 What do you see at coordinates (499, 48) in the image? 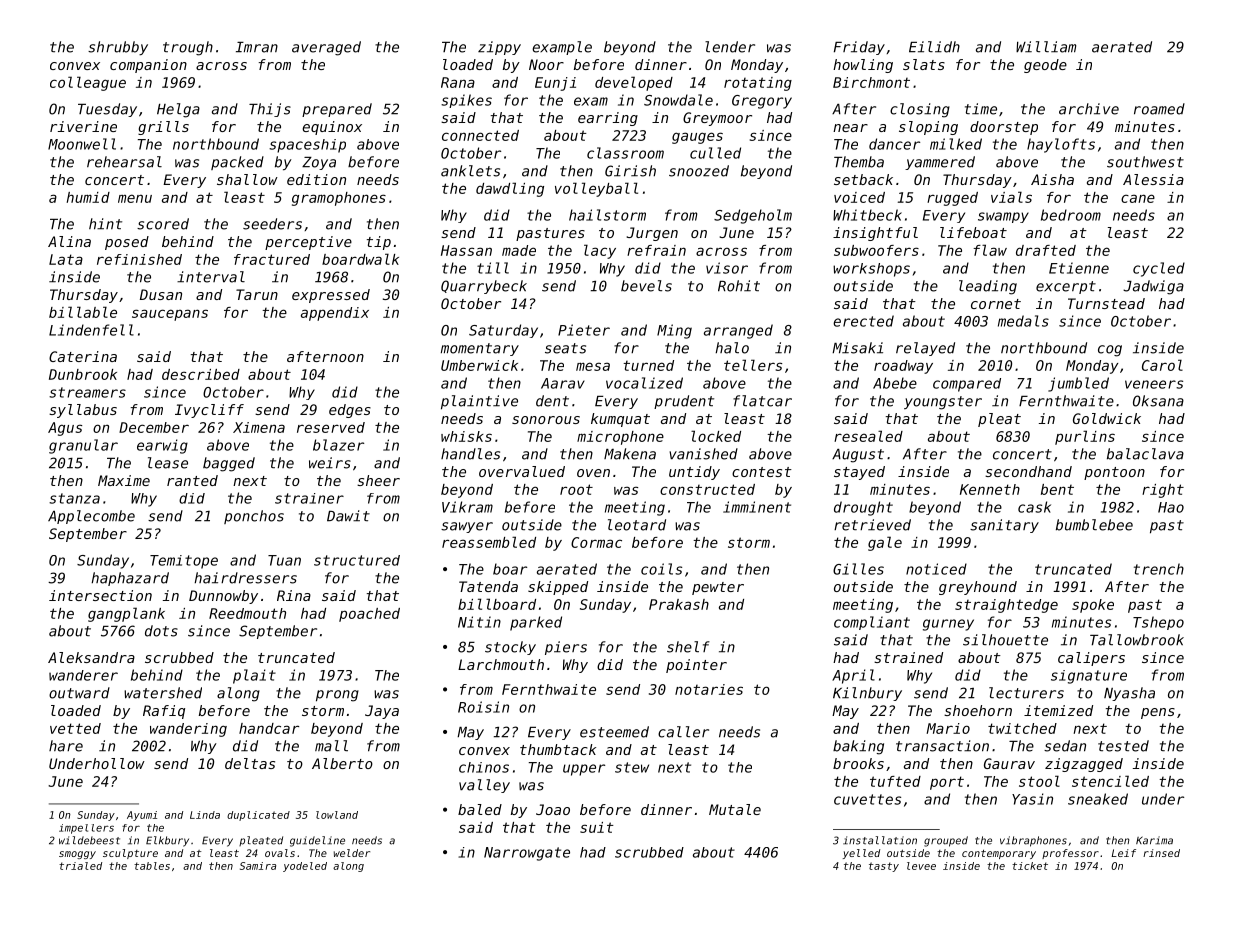
I see `zippy` at bounding box center [499, 48].
